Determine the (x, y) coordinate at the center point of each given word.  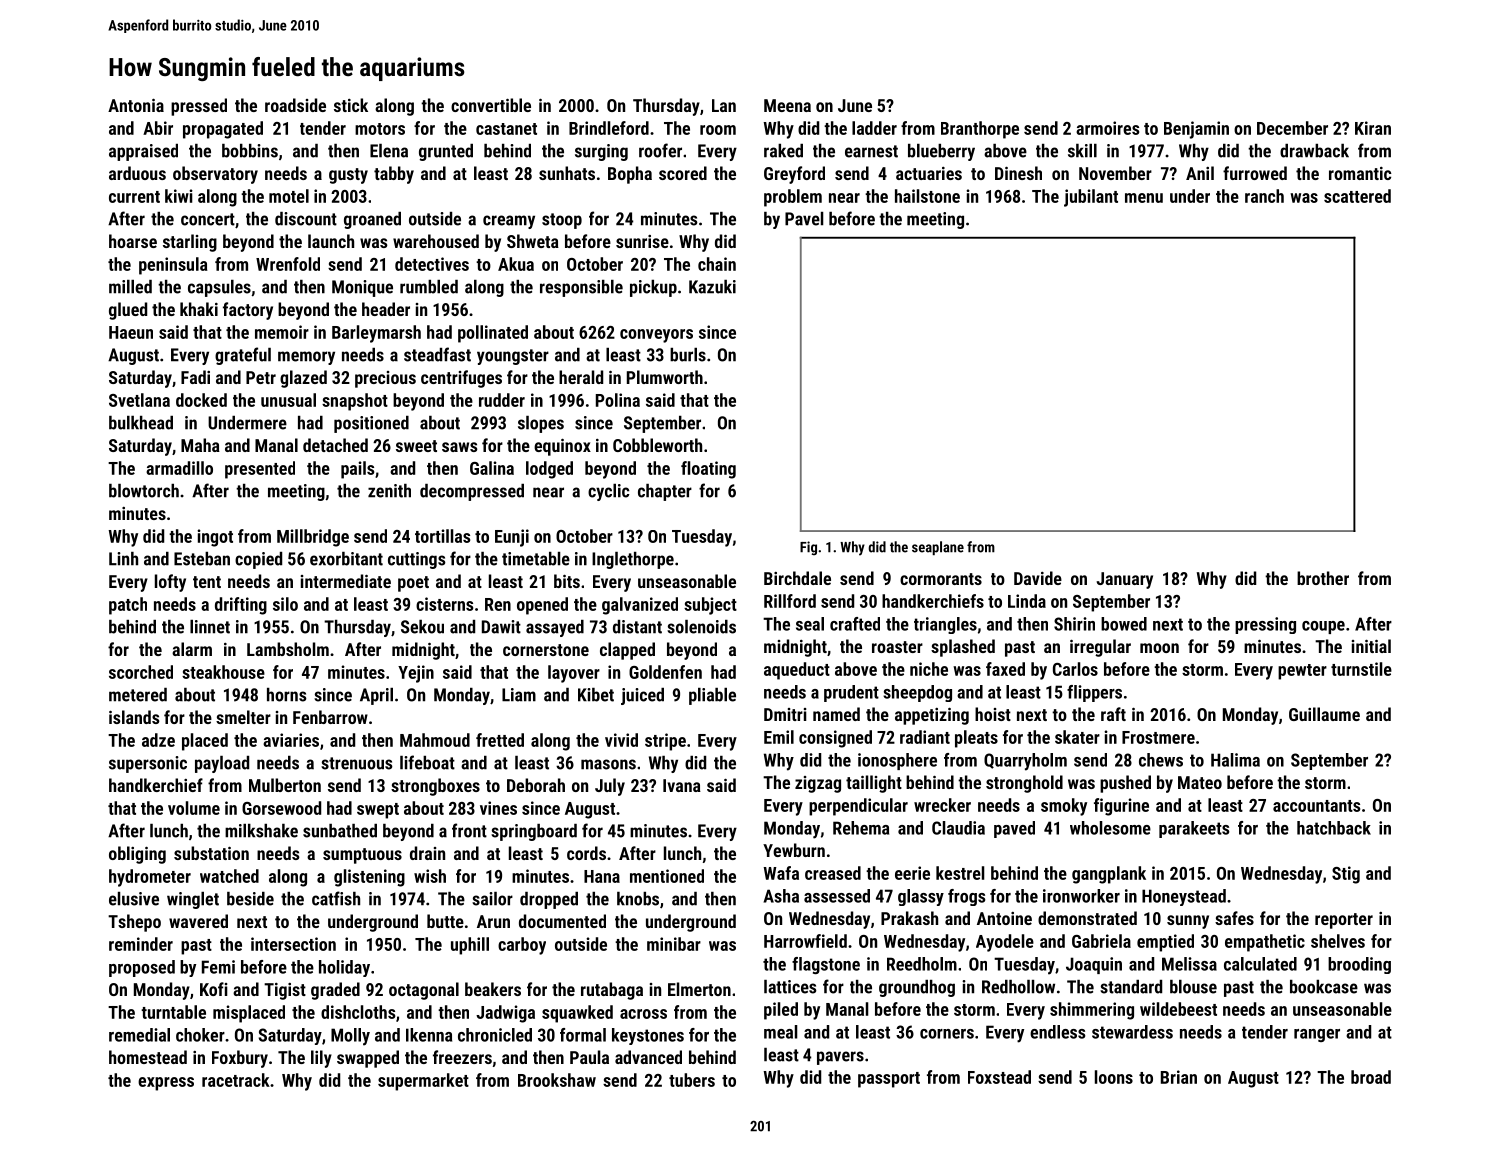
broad (1371, 1077)
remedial (139, 1035)
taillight (874, 784)
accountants (1316, 806)
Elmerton (699, 989)
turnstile (1361, 669)
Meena (787, 105)
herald (581, 377)
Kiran (1373, 128)
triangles (945, 625)
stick (351, 105)
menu (1144, 198)
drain (427, 853)
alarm (192, 649)
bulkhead (141, 422)
